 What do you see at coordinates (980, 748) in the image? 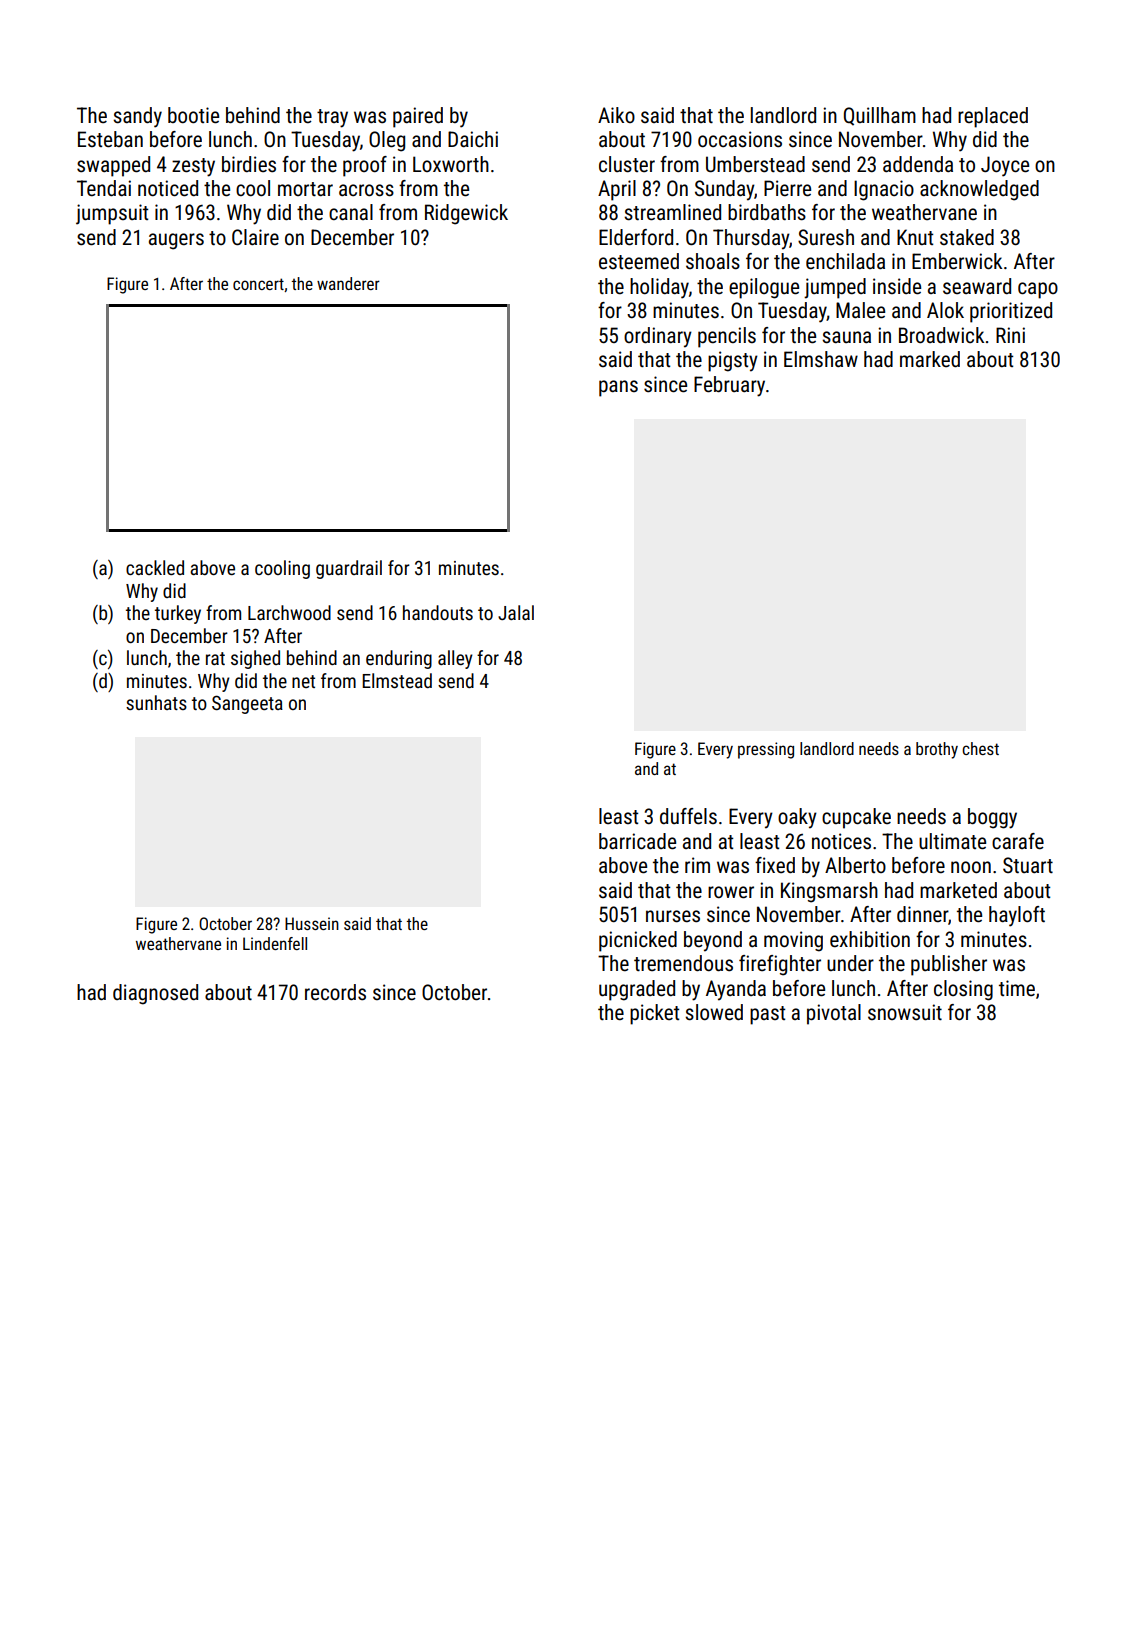
I see `chest` at bounding box center [980, 748].
